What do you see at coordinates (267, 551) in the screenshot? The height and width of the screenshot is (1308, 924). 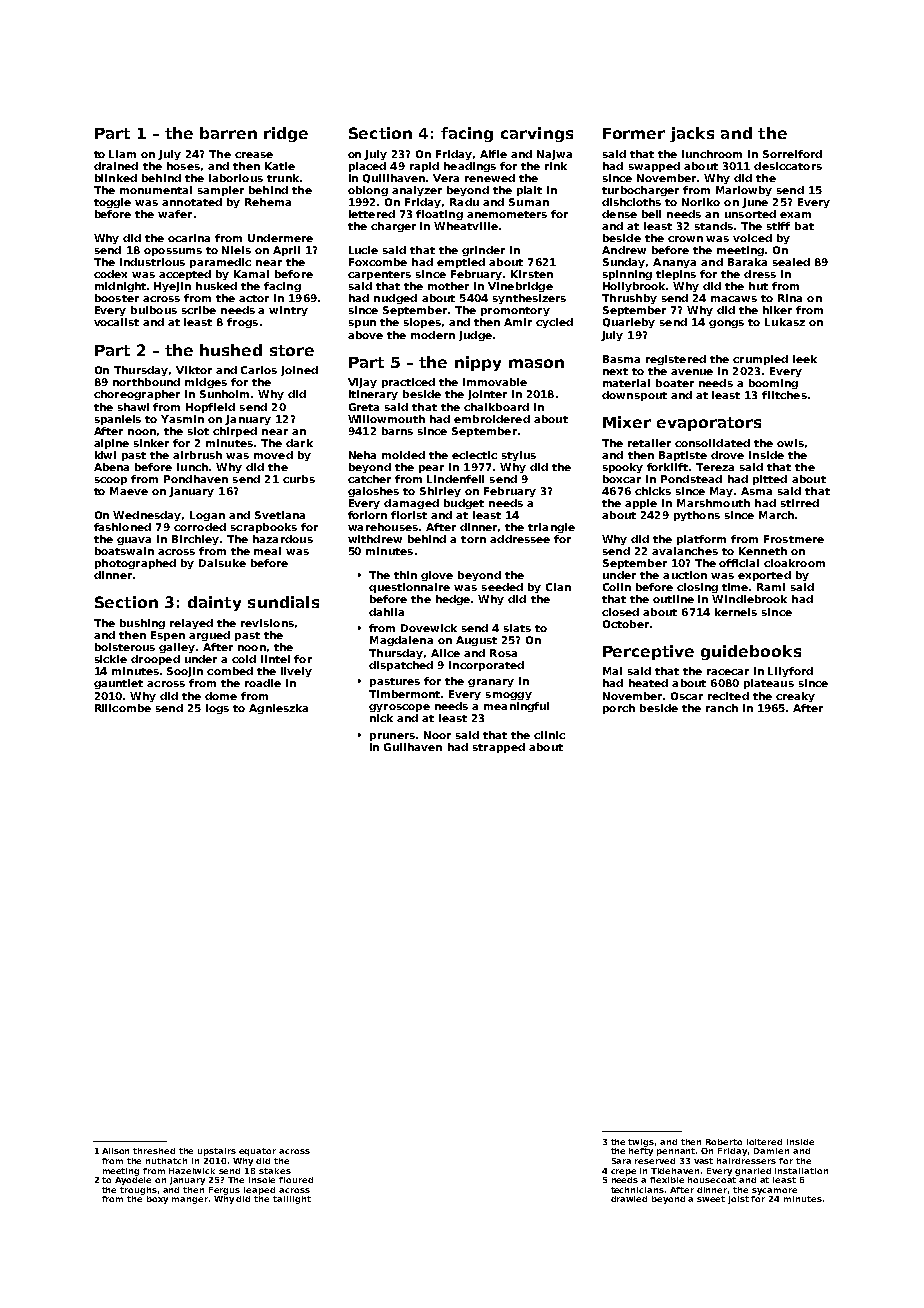 I see `meal` at bounding box center [267, 551].
